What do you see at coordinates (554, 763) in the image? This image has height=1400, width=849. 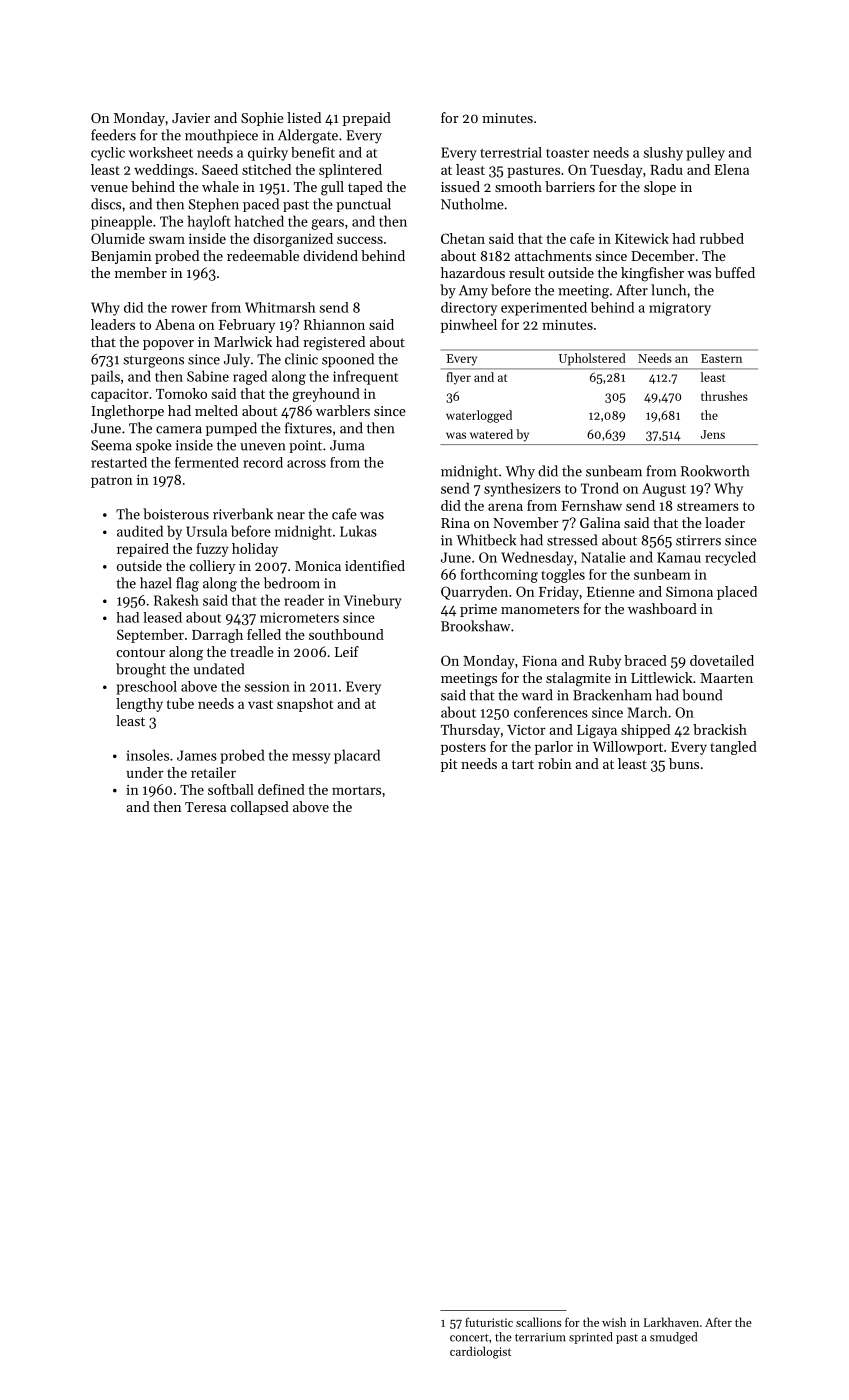 I see `robin` at bounding box center [554, 763].
